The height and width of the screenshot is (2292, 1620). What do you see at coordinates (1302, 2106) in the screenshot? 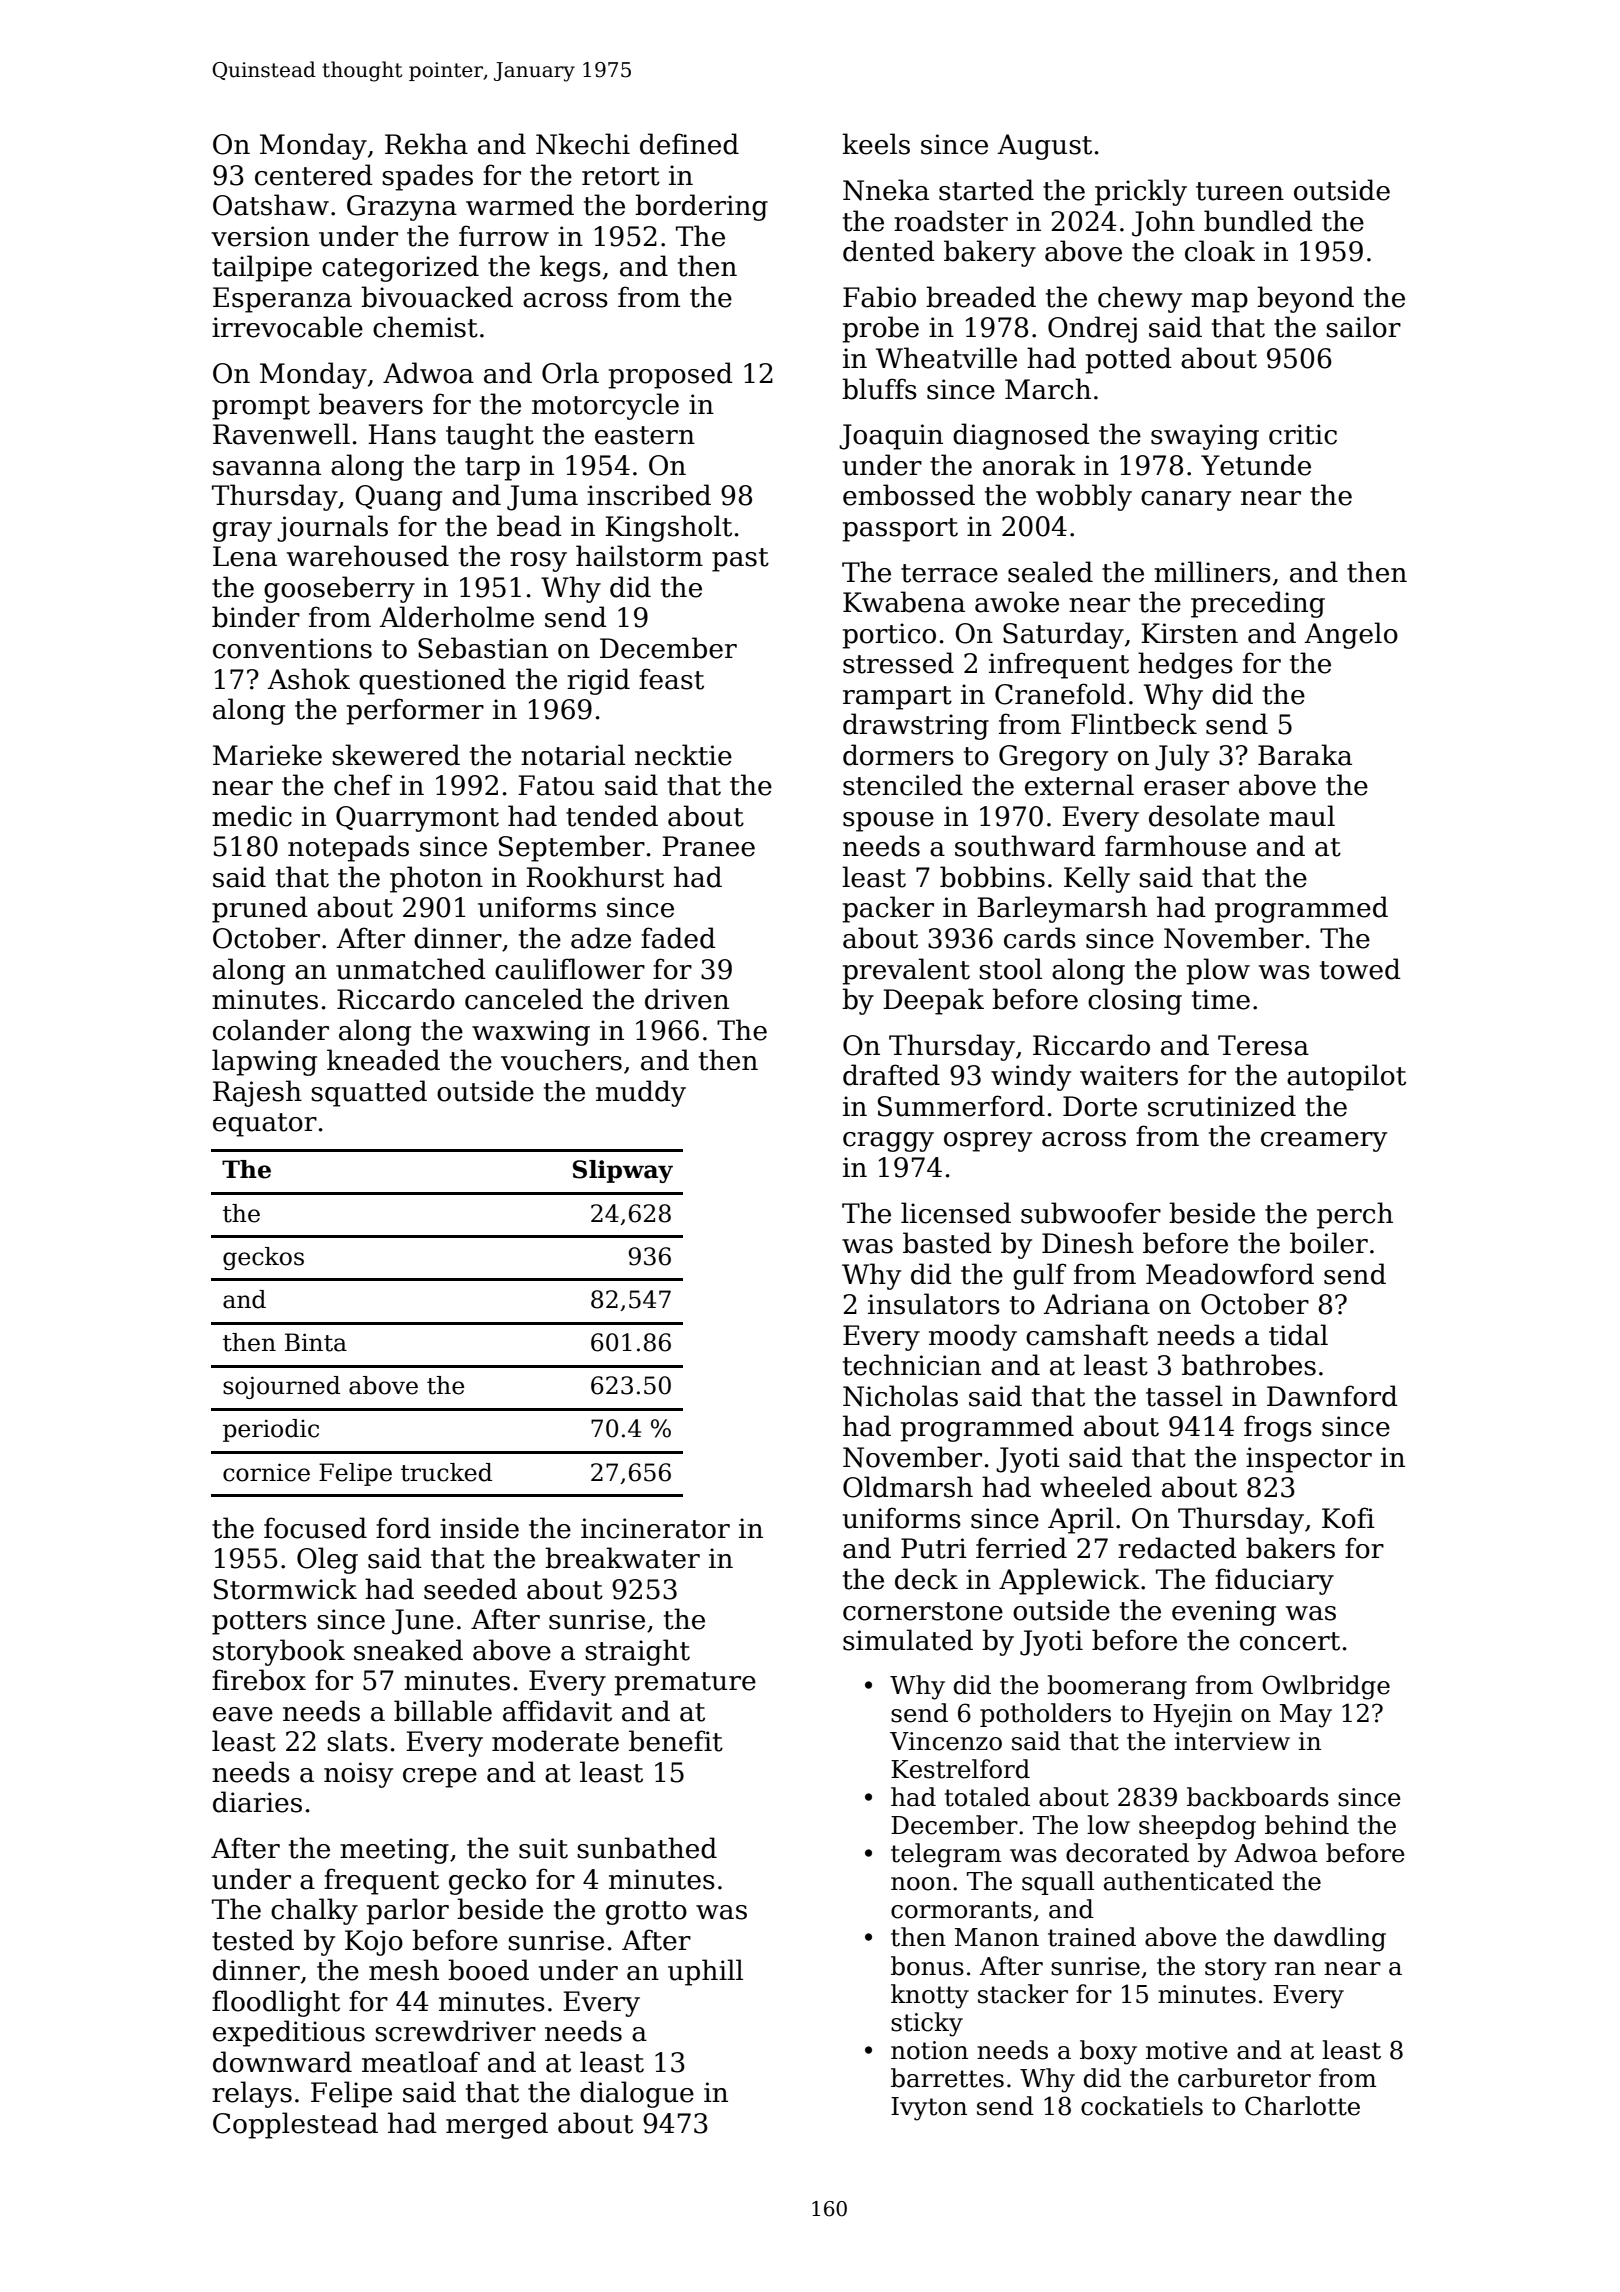
I see `Charlotte` at bounding box center [1302, 2106].
